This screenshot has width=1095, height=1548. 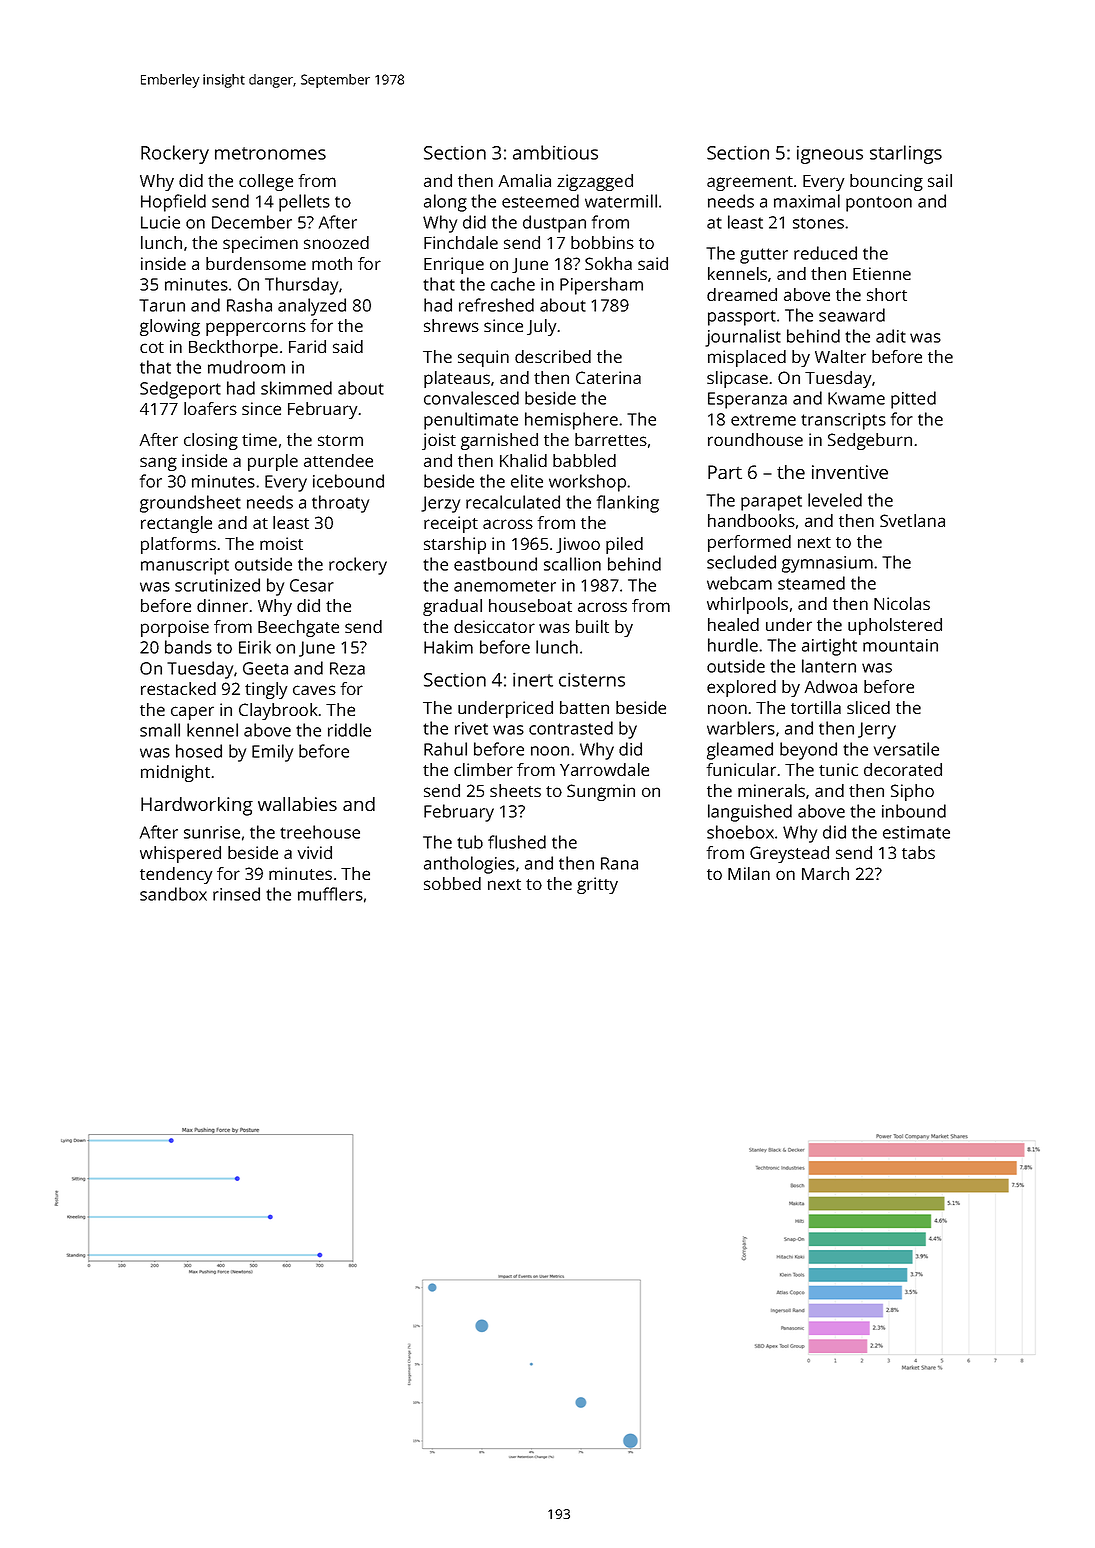 I want to click on Hakim, so click(x=448, y=647).
